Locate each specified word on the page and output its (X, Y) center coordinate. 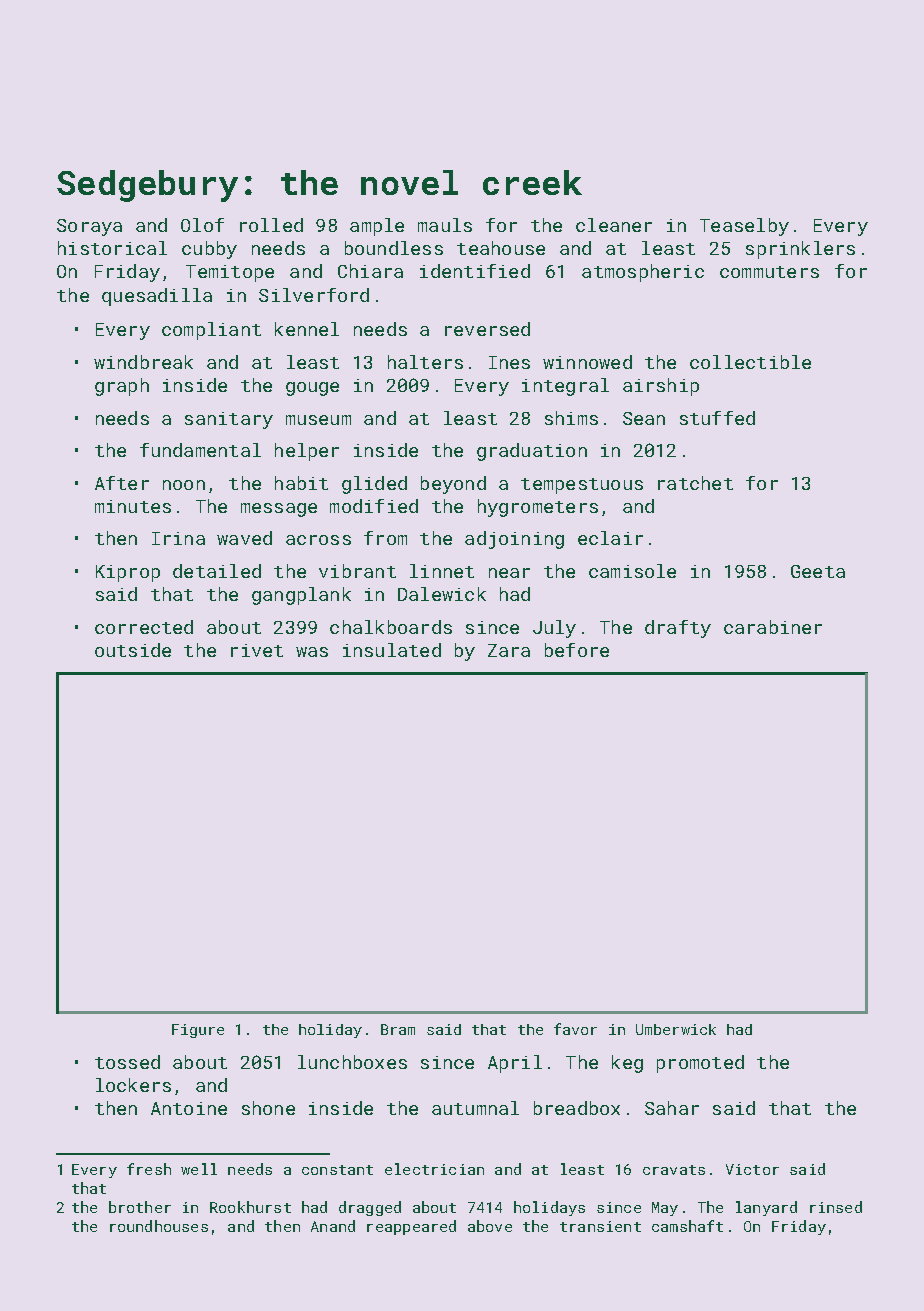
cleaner (614, 225)
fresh (149, 1169)
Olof (202, 225)
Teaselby (744, 227)
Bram (398, 1029)
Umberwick (676, 1029)
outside (133, 650)
